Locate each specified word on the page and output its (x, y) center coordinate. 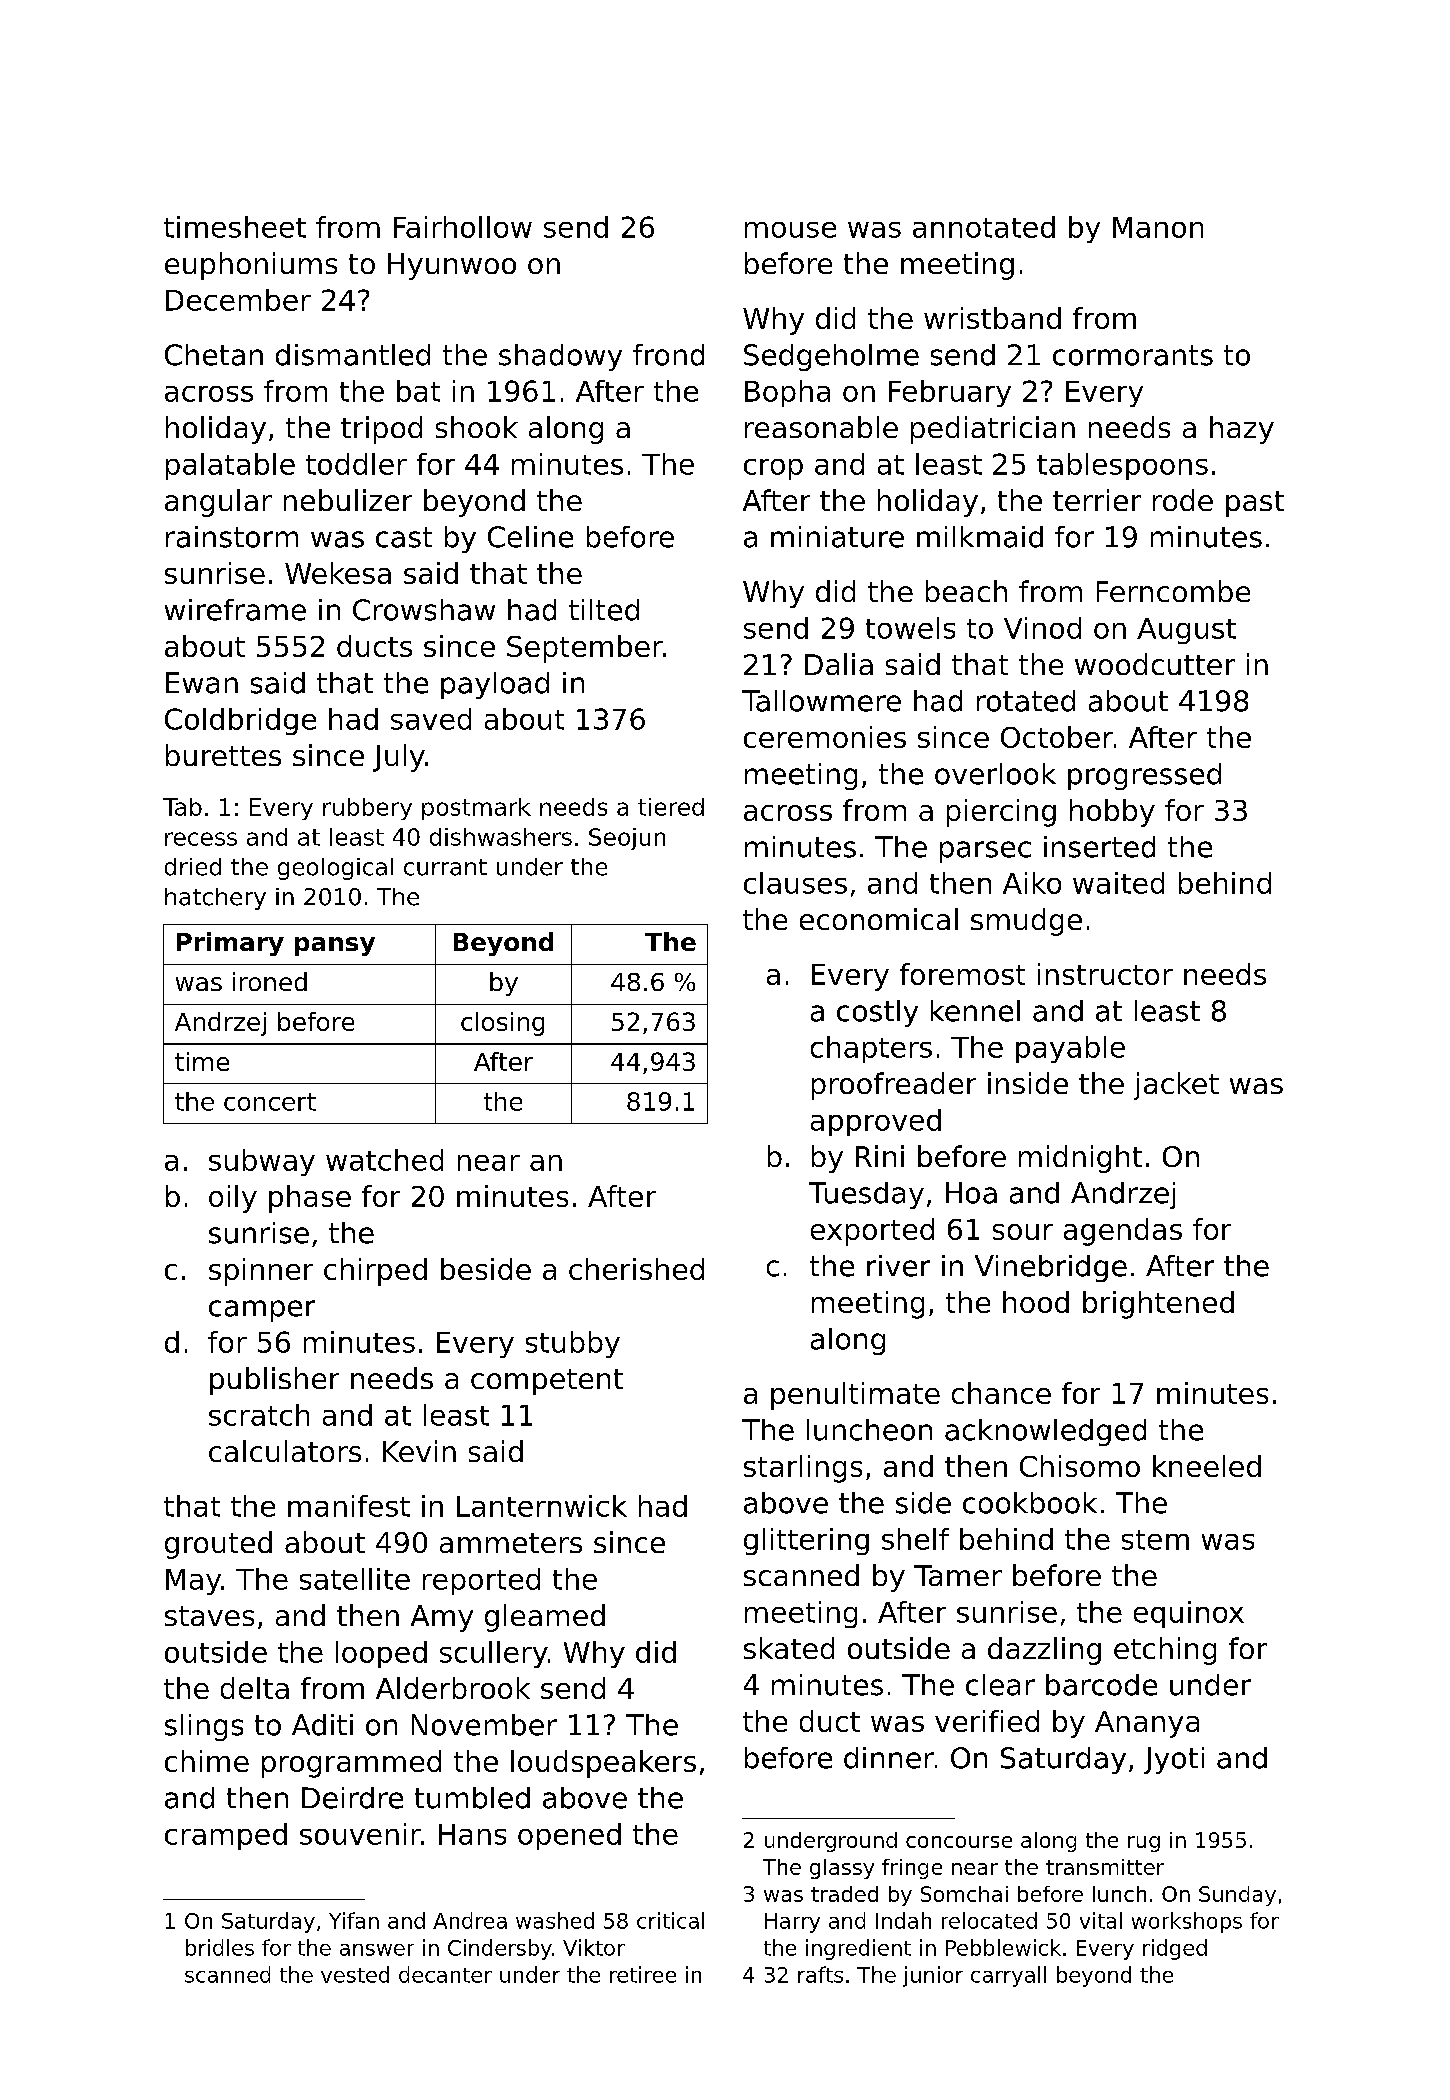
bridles (220, 1947)
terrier (1097, 500)
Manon (1158, 227)
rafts (820, 1974)
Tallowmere (821, 701)
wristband (992, 318)
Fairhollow (463, 227)
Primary (230, 944)
